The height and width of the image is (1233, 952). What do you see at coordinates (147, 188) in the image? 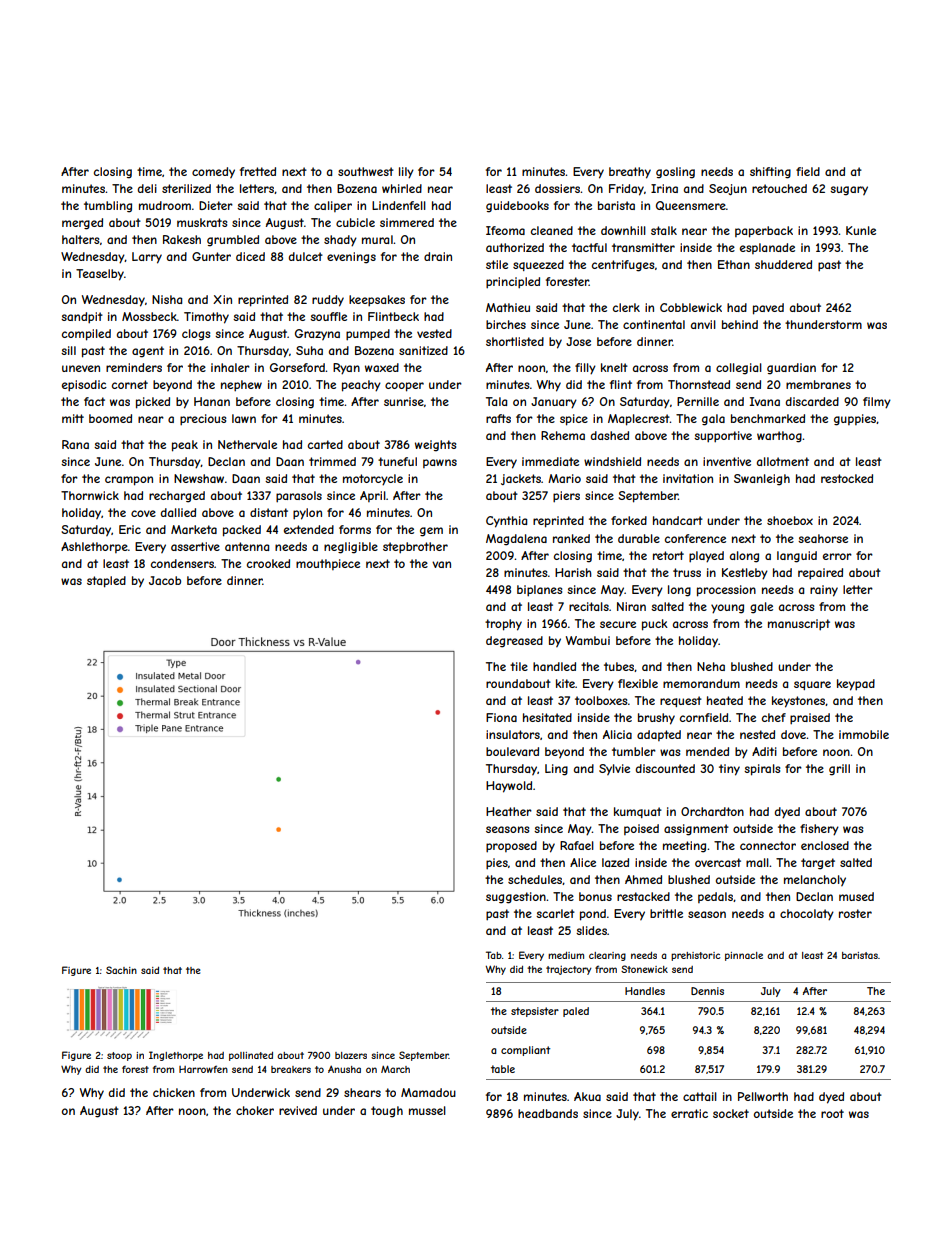
I see `deli` at bounding box center [147, 188].
